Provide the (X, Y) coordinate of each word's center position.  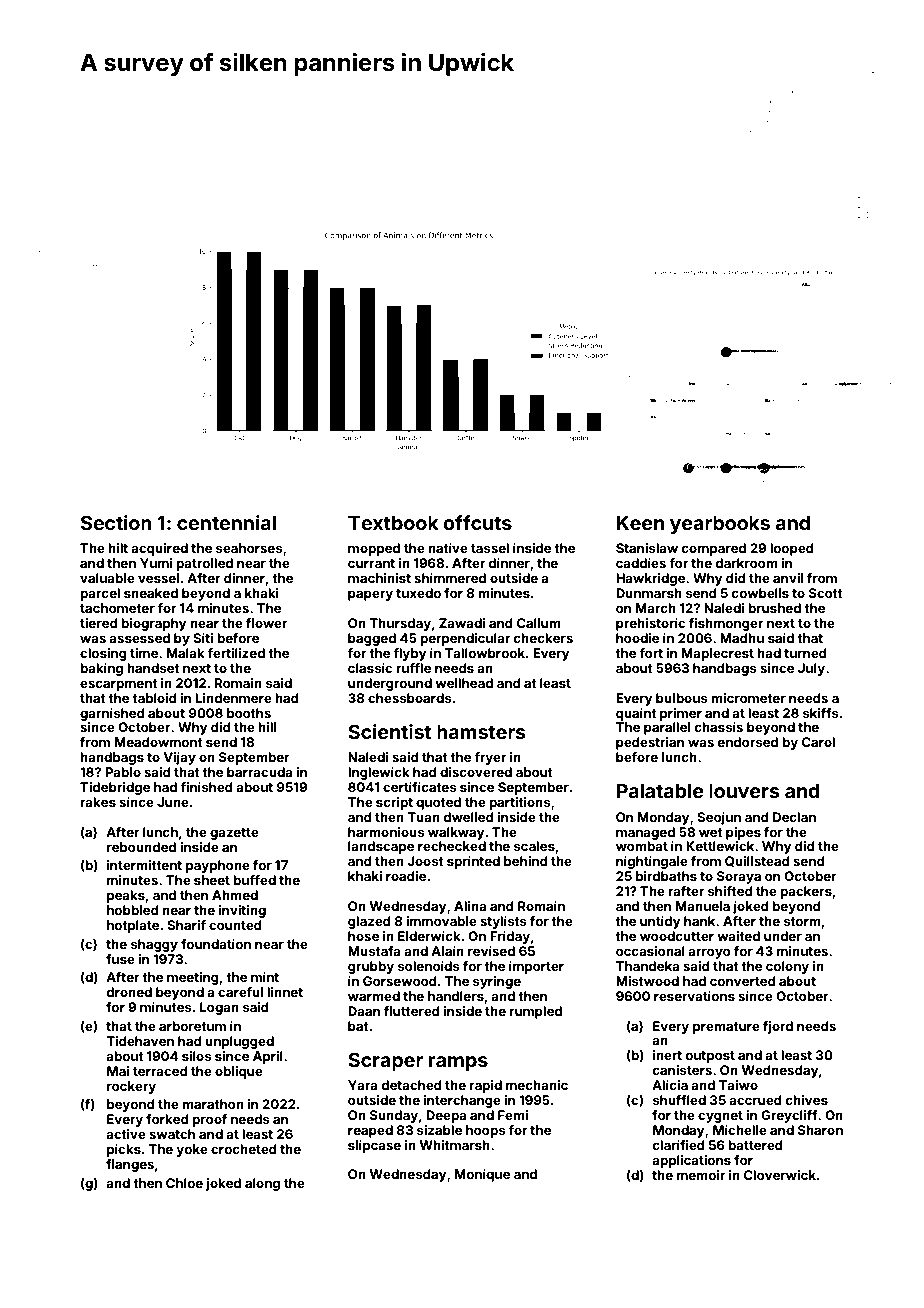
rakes (98, 802)
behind (526, 861)
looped (792, 549)
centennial (226, 522)
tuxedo (418, 593)
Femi (513, 1115)
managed (645, 833)
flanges (130, 1165)
